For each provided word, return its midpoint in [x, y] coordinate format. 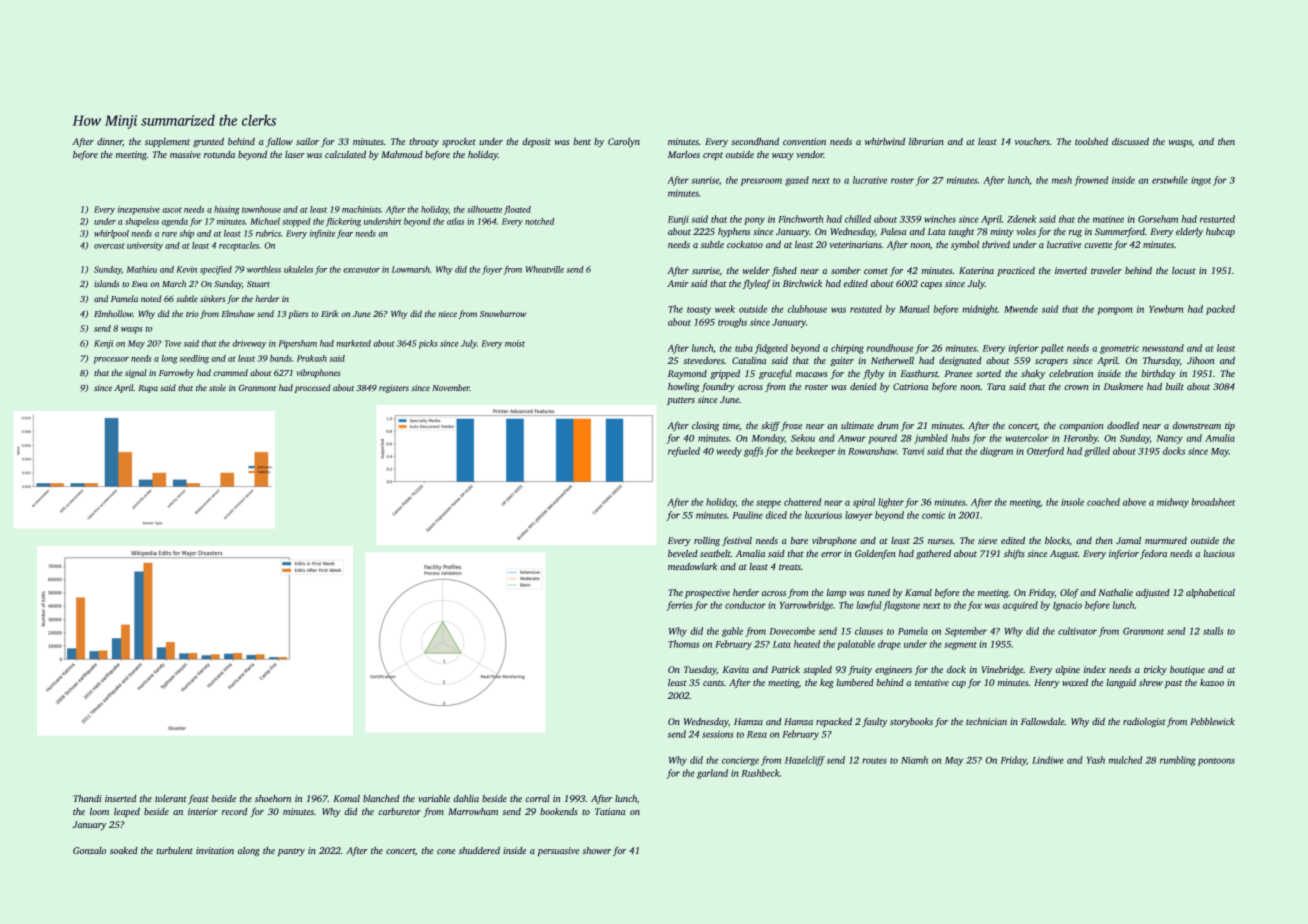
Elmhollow [113, 313]
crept [713, 156]
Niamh [914, 760]
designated [960, 361]
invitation [215, 850]
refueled [684, 452]
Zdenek [1021, 219]
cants [713, 683]
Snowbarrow [503, 313]
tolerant [171, 798]
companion [1081, 426]
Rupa [148, 389]
